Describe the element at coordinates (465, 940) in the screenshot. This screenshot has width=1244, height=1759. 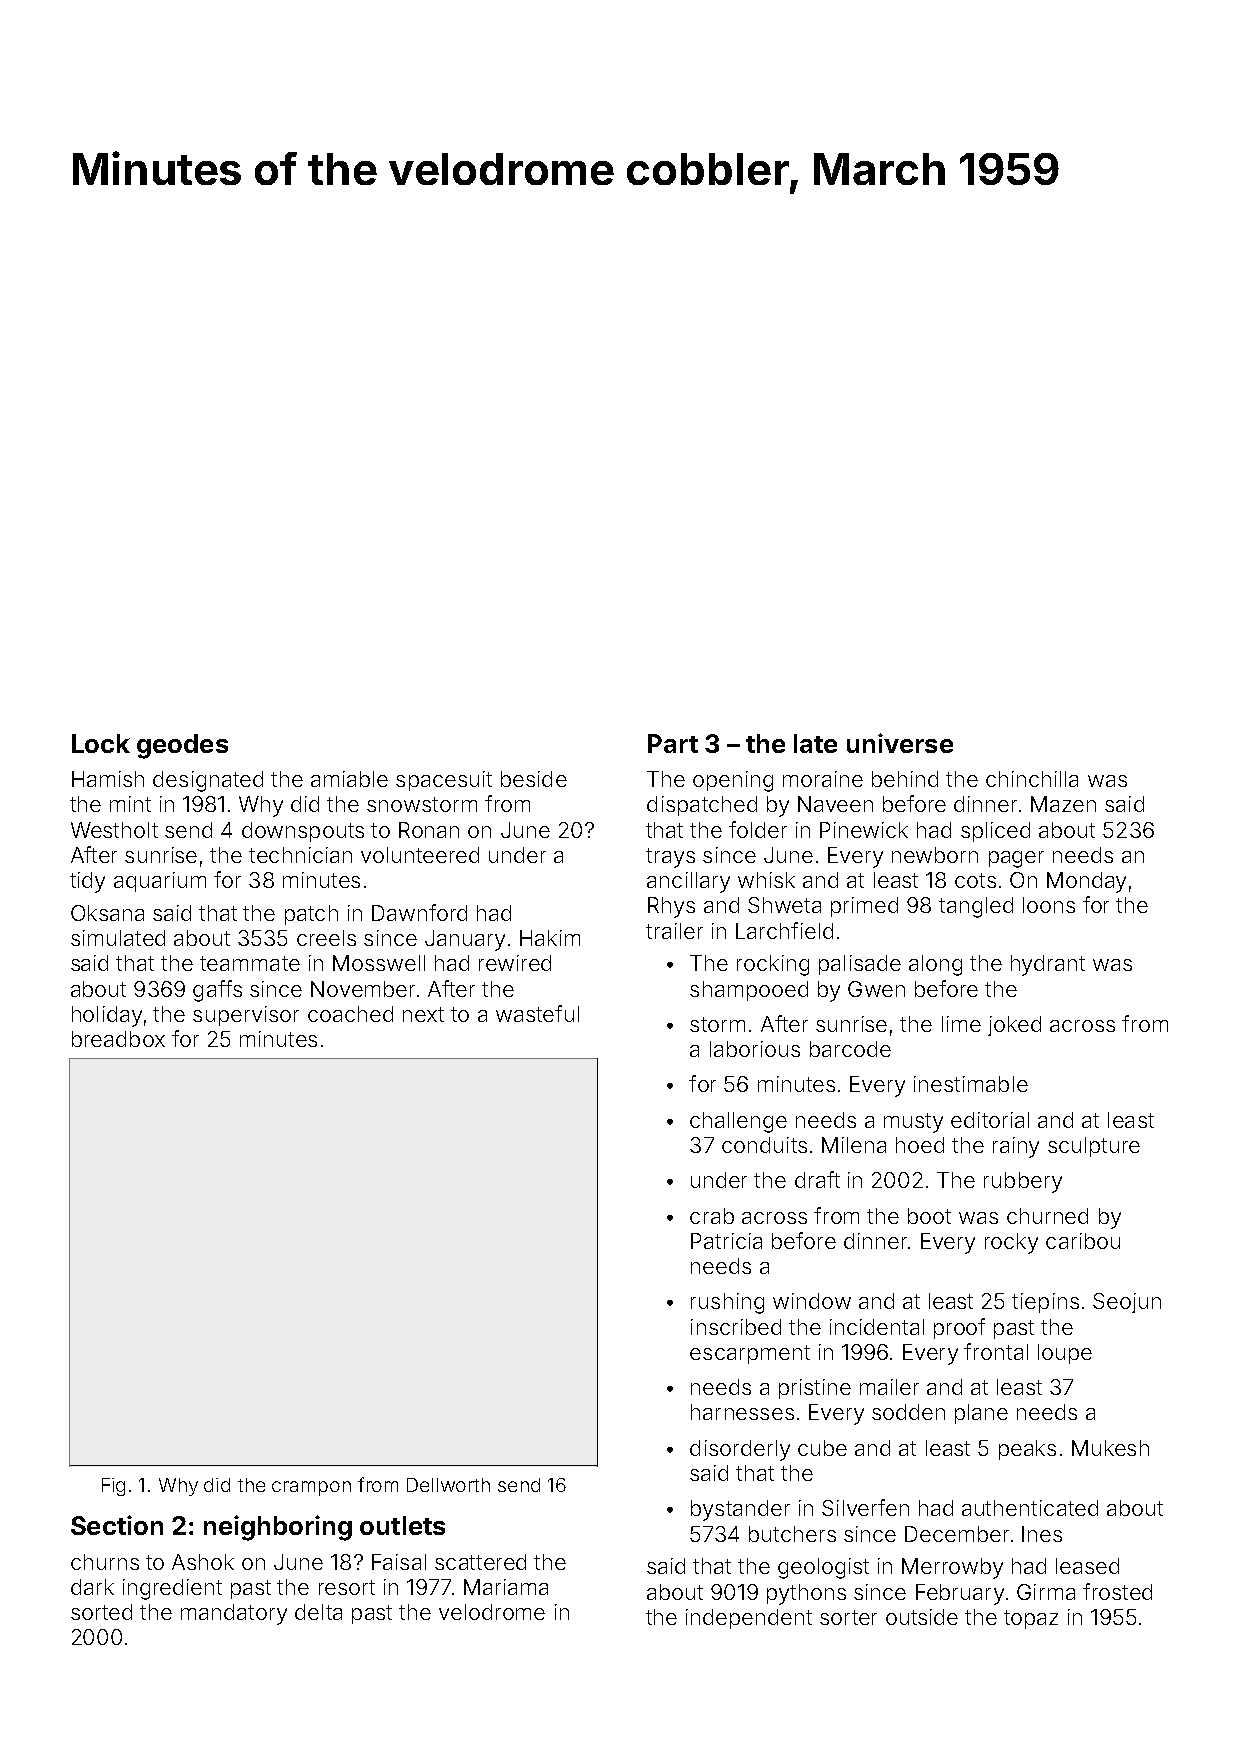
I see `January` at that location.
